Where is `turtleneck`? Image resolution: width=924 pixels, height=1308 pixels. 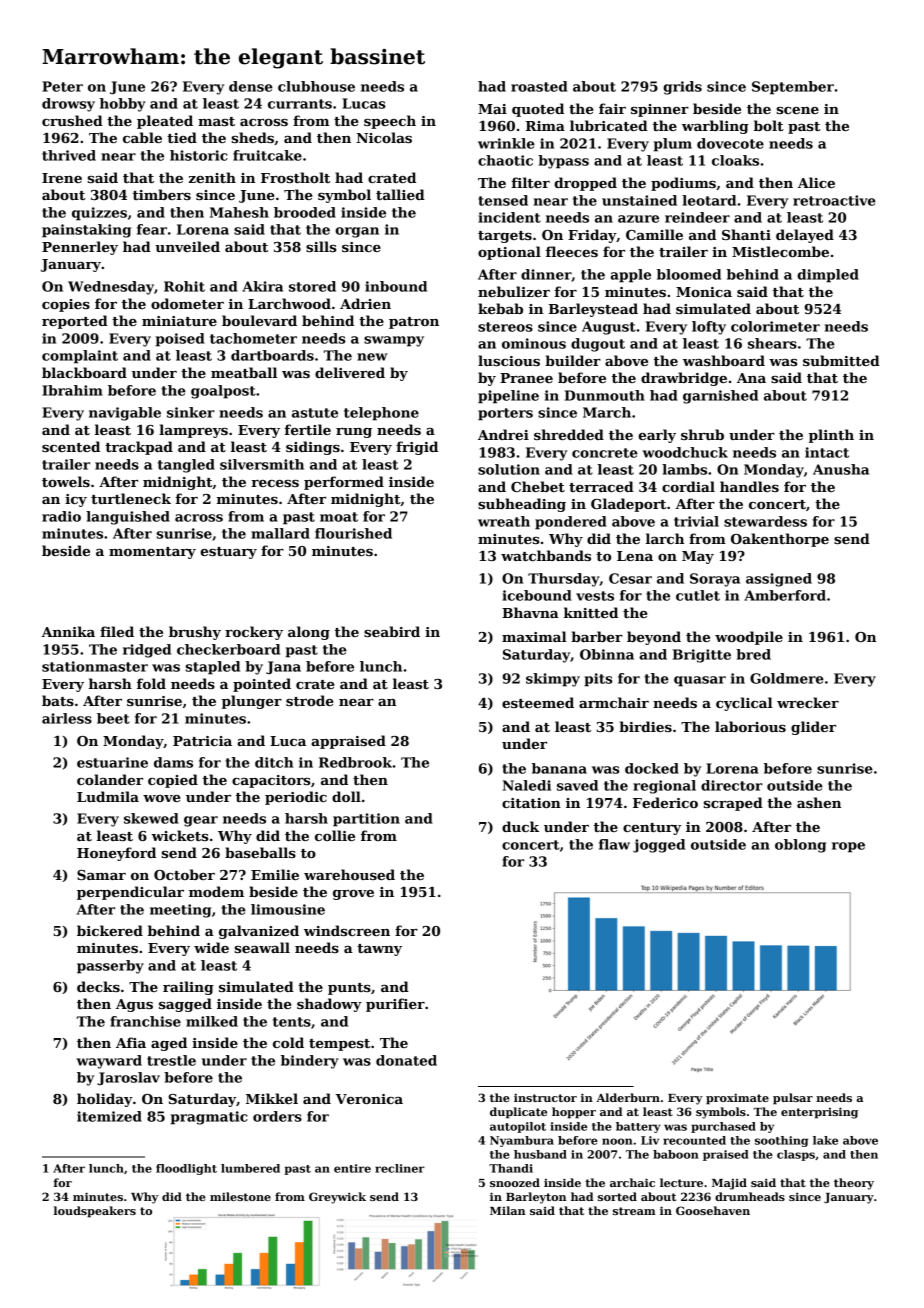 turtleneck is located at coordinates (131, 498).
